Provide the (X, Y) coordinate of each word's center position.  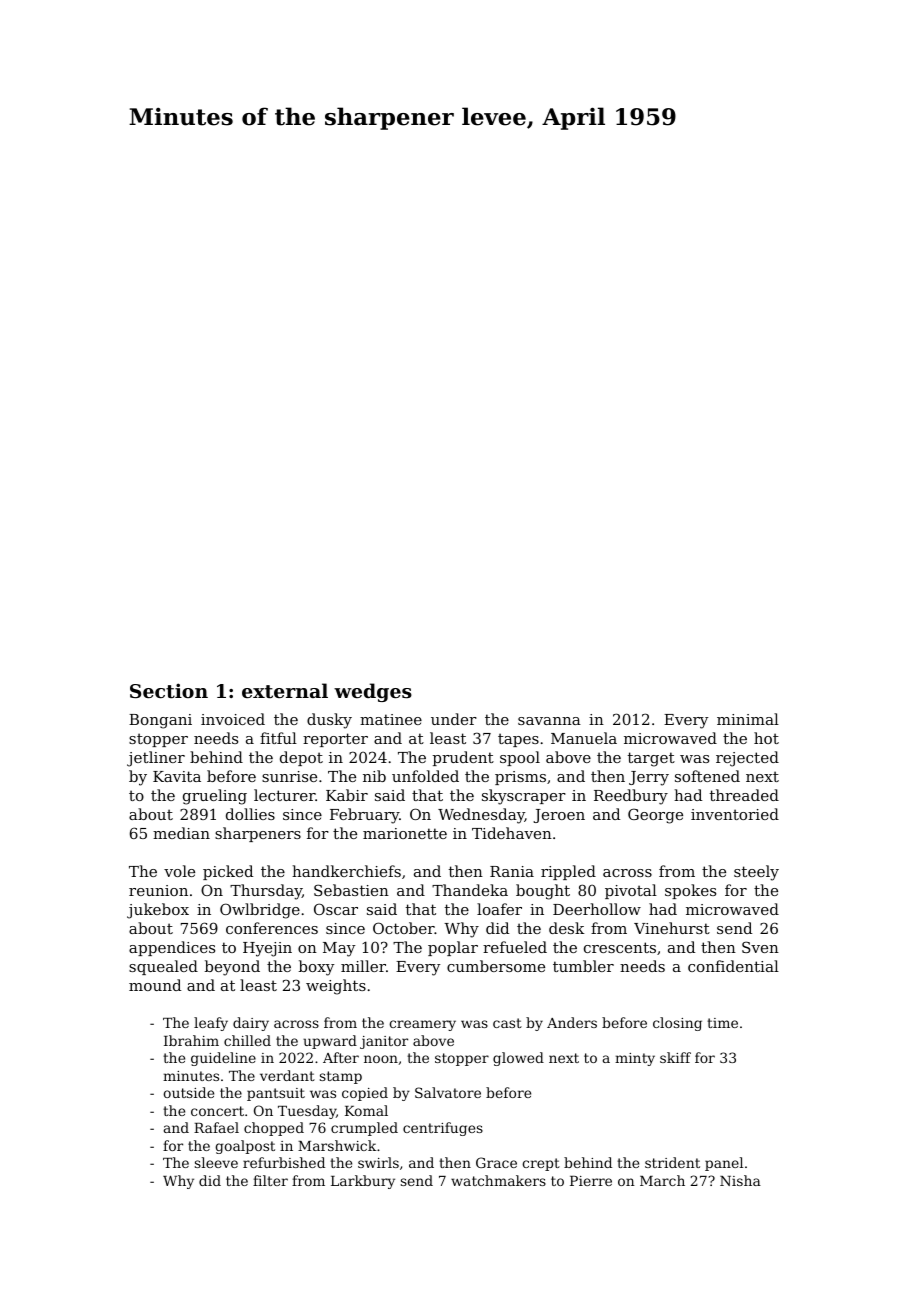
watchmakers (498, 1180)
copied (365, 1094)
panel (724, 1164)
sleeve (216, 1162)
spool (520, 758)
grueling (215, 797)
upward (330, 1042)
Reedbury (631, 797)
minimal (748, 719)
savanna (549, 721)
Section (169, 691)
